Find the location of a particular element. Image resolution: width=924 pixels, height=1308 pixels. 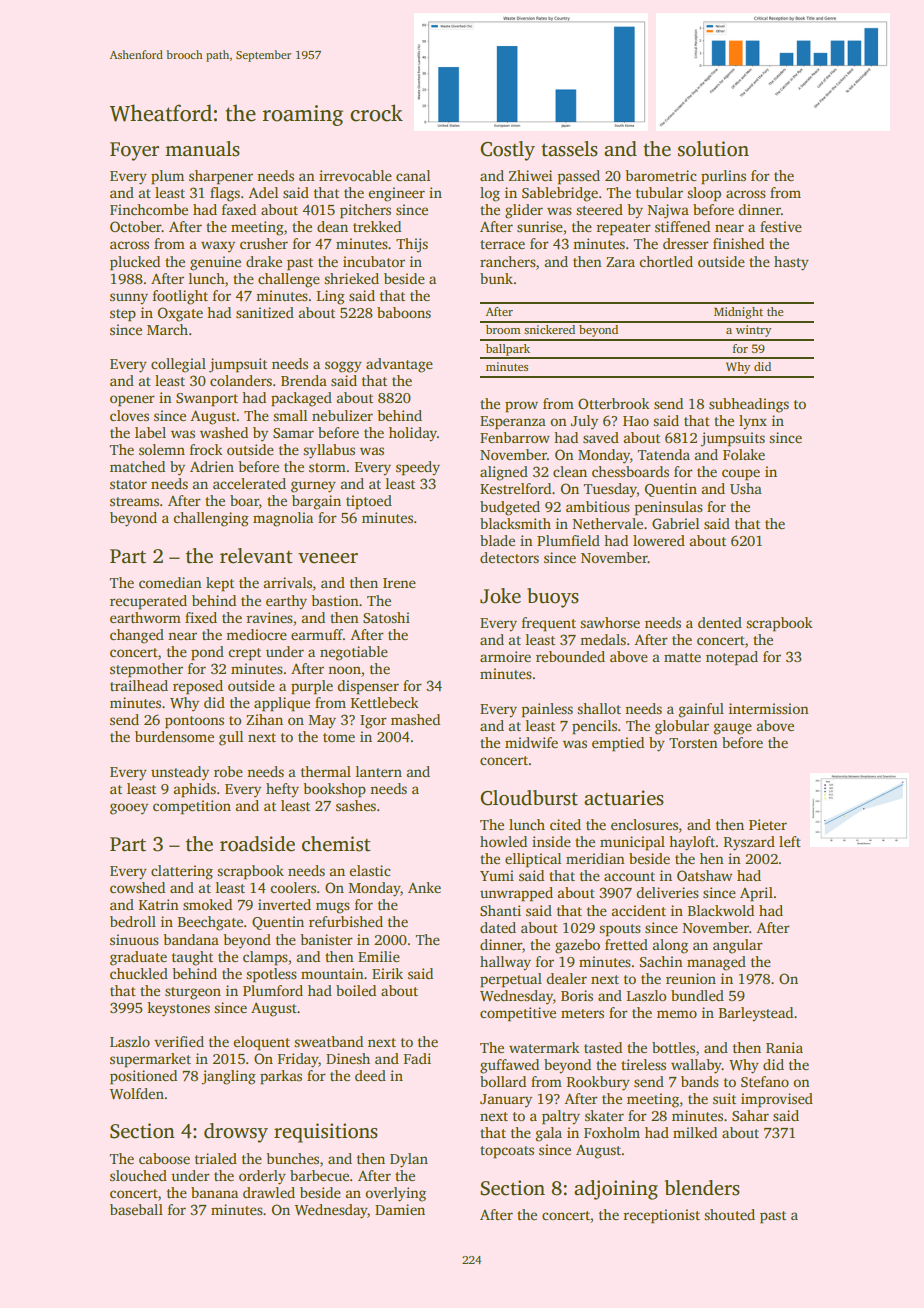

gooey is located at coordinates (129, 809).
